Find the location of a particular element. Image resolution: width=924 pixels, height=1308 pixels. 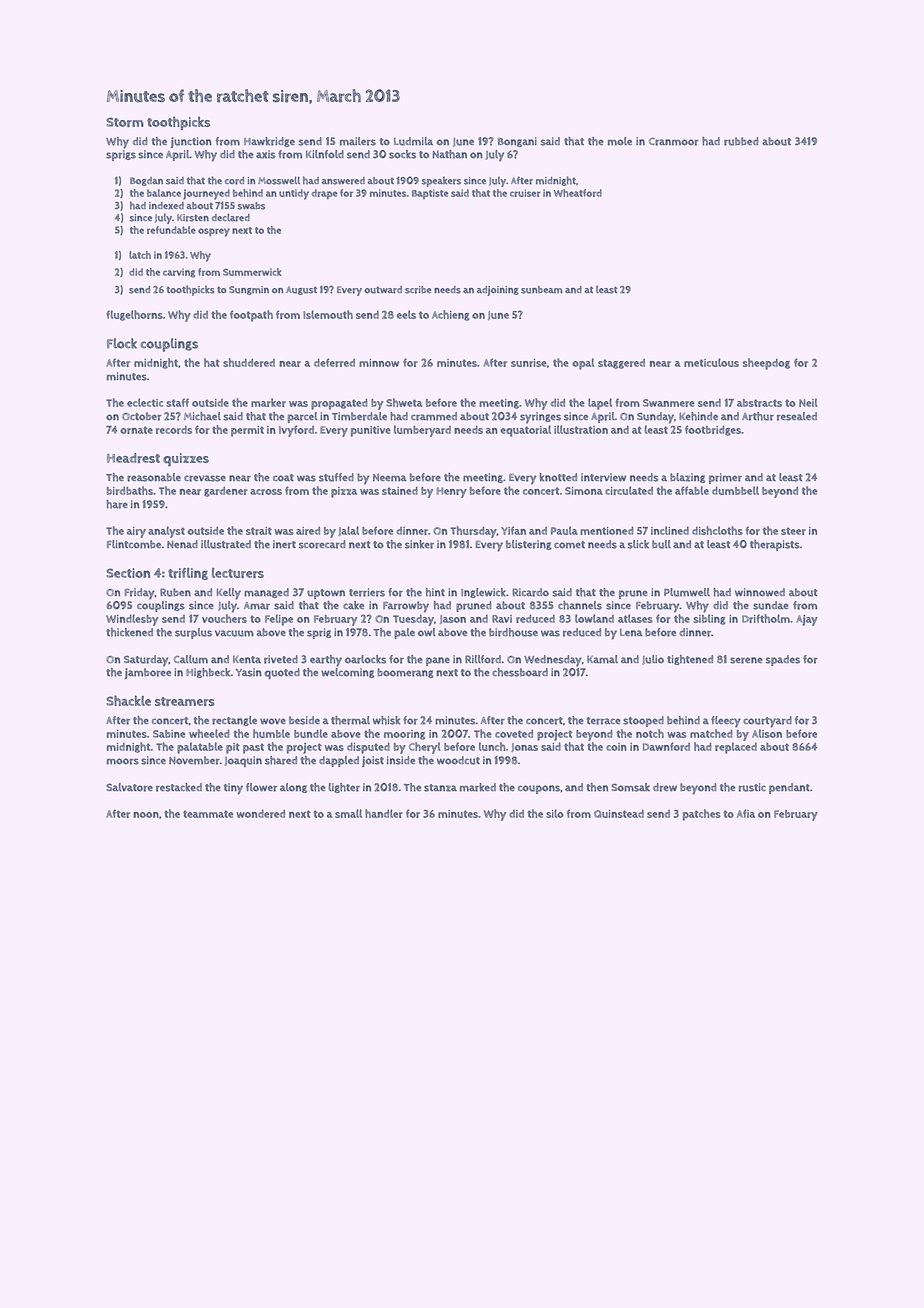

Windlesby is located at coordinates (132, 620).
